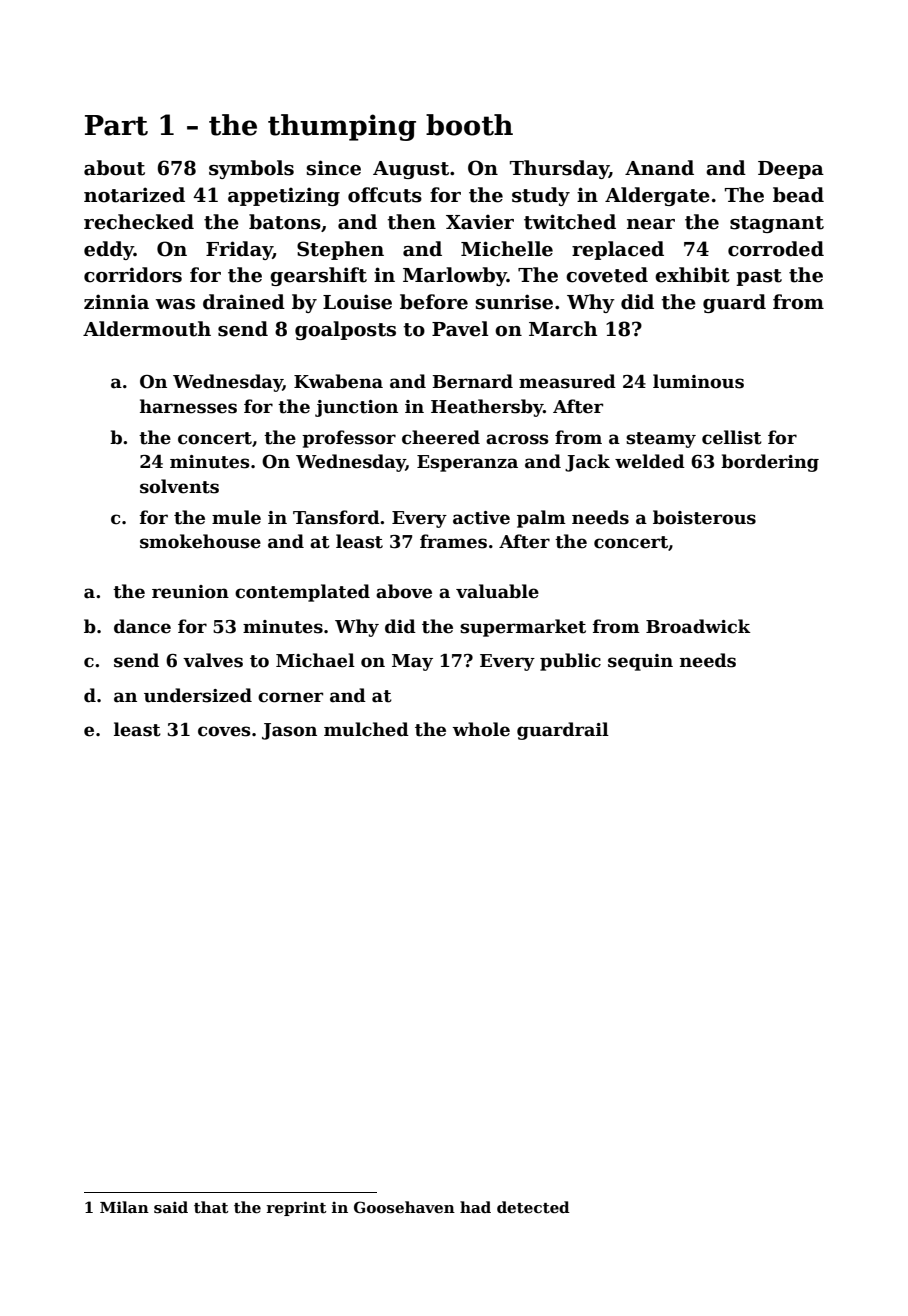  Describe the element at coordinates (366, 729) in the screenshot. I see `mulched` at that location.
